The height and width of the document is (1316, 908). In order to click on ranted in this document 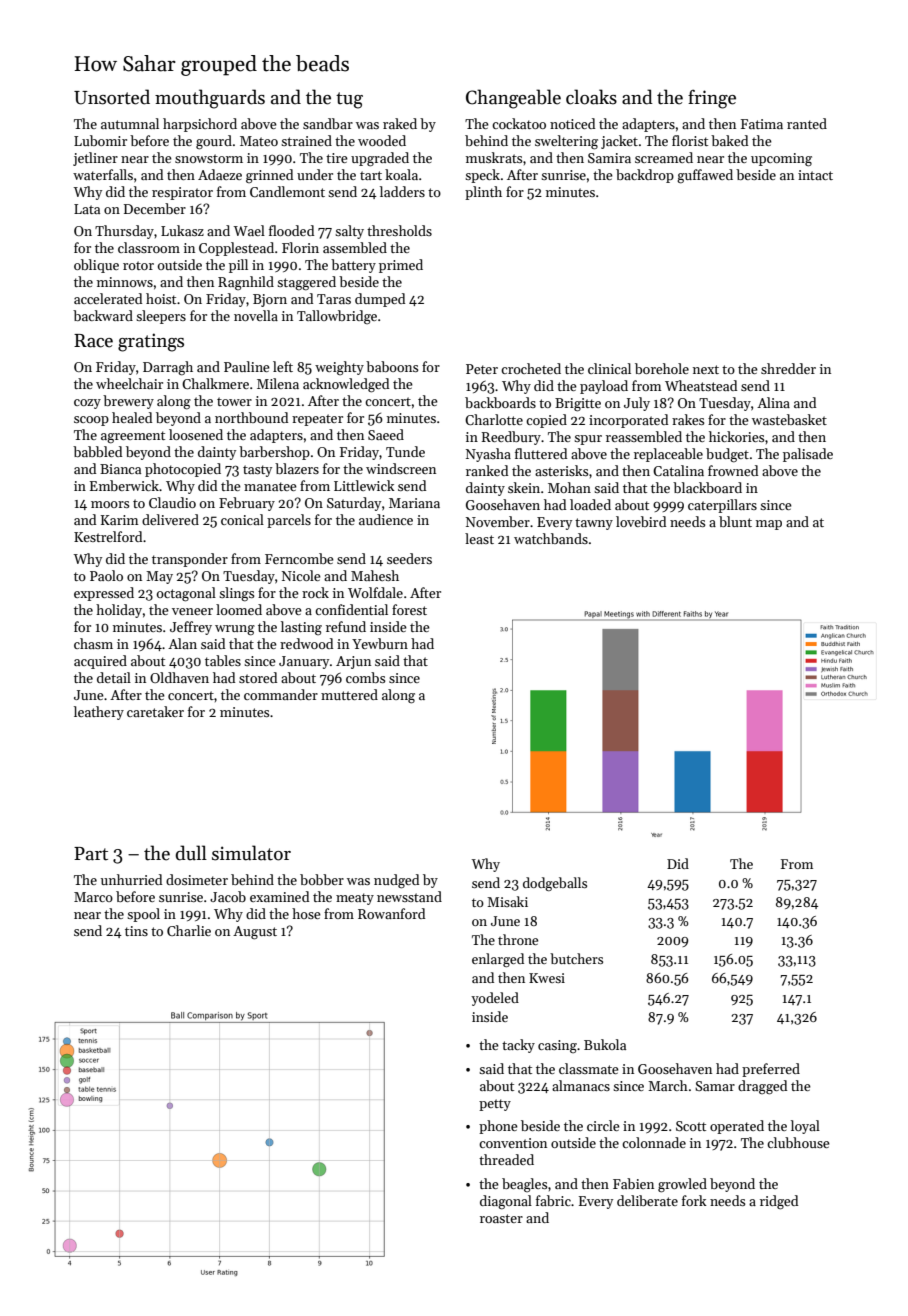, I will do `click(807, 123)`.
